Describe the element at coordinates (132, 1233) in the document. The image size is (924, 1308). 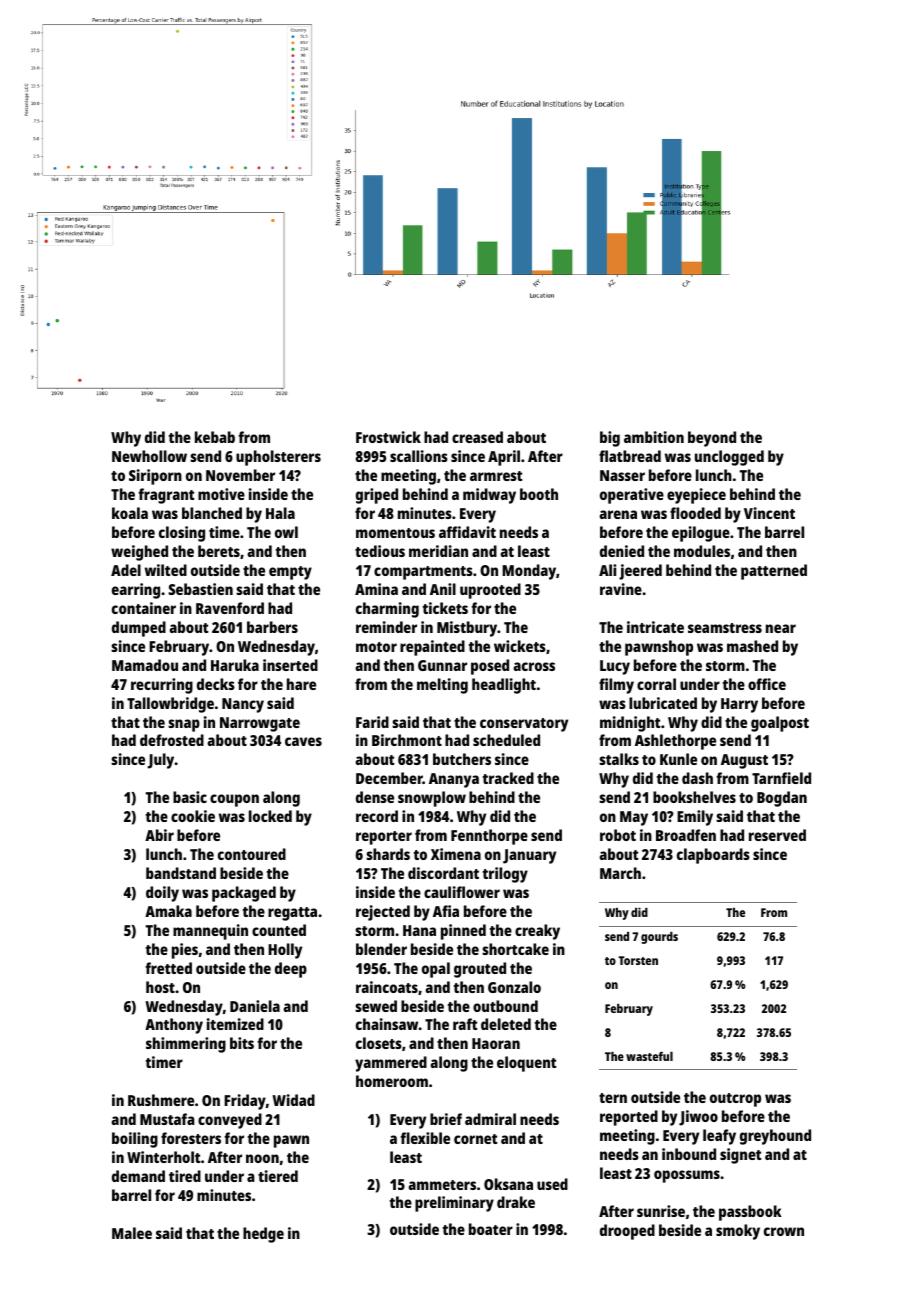
I see `Malee` at that location.
